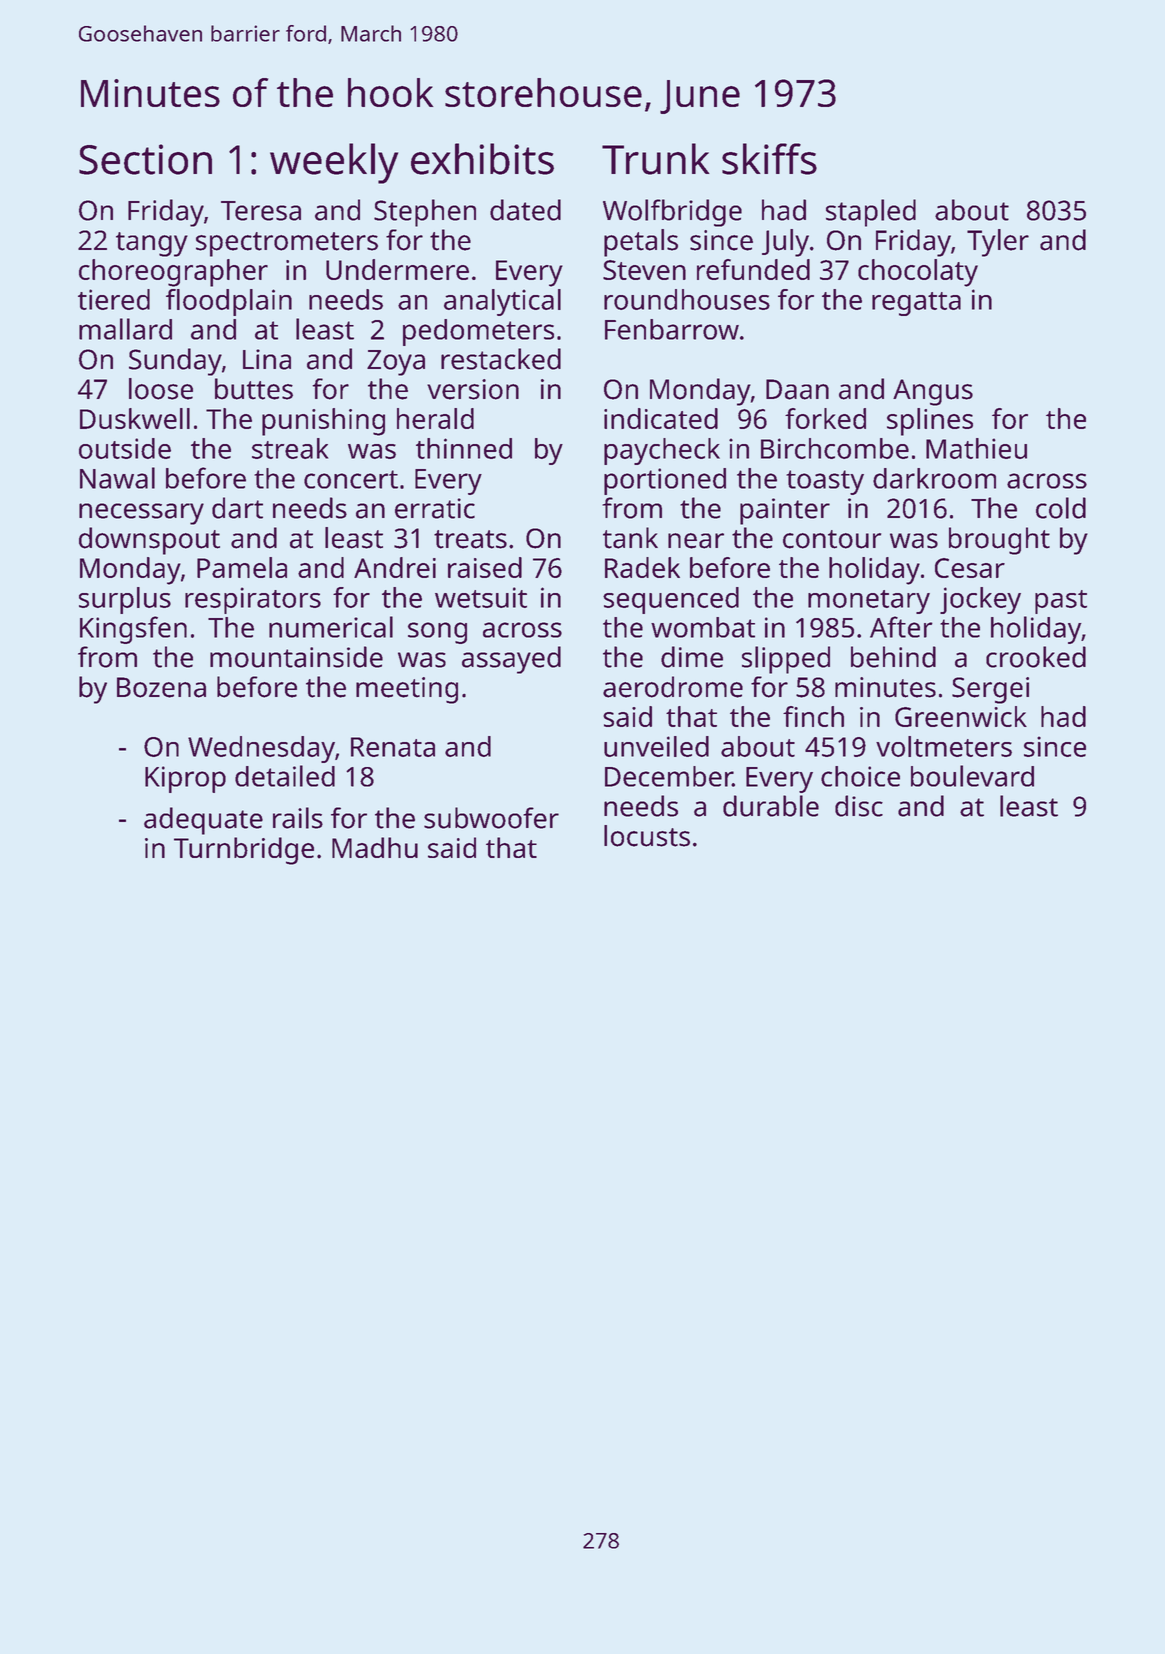  I want to click on buttes, so click(254, 389).
